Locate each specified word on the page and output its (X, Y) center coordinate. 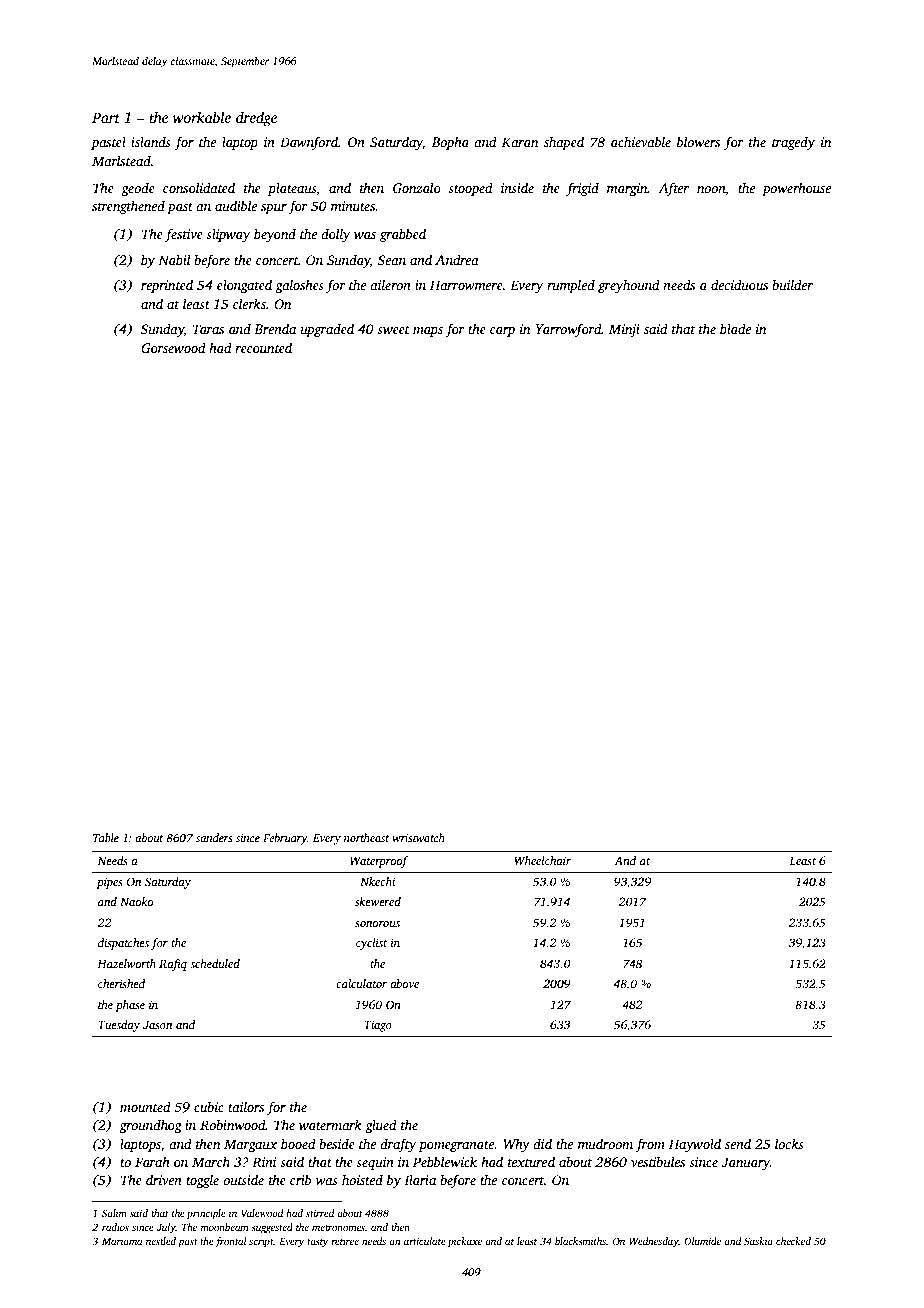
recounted (263, 347)
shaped (564, 143)
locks (789, 1143)
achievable (641, 141)
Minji (624, 330)
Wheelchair (543, 860)
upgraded (327, 330)
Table (106, 837)
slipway (228, 235)
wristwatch (418, 837)
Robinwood (233, 1124)
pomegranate (456, 1146)
